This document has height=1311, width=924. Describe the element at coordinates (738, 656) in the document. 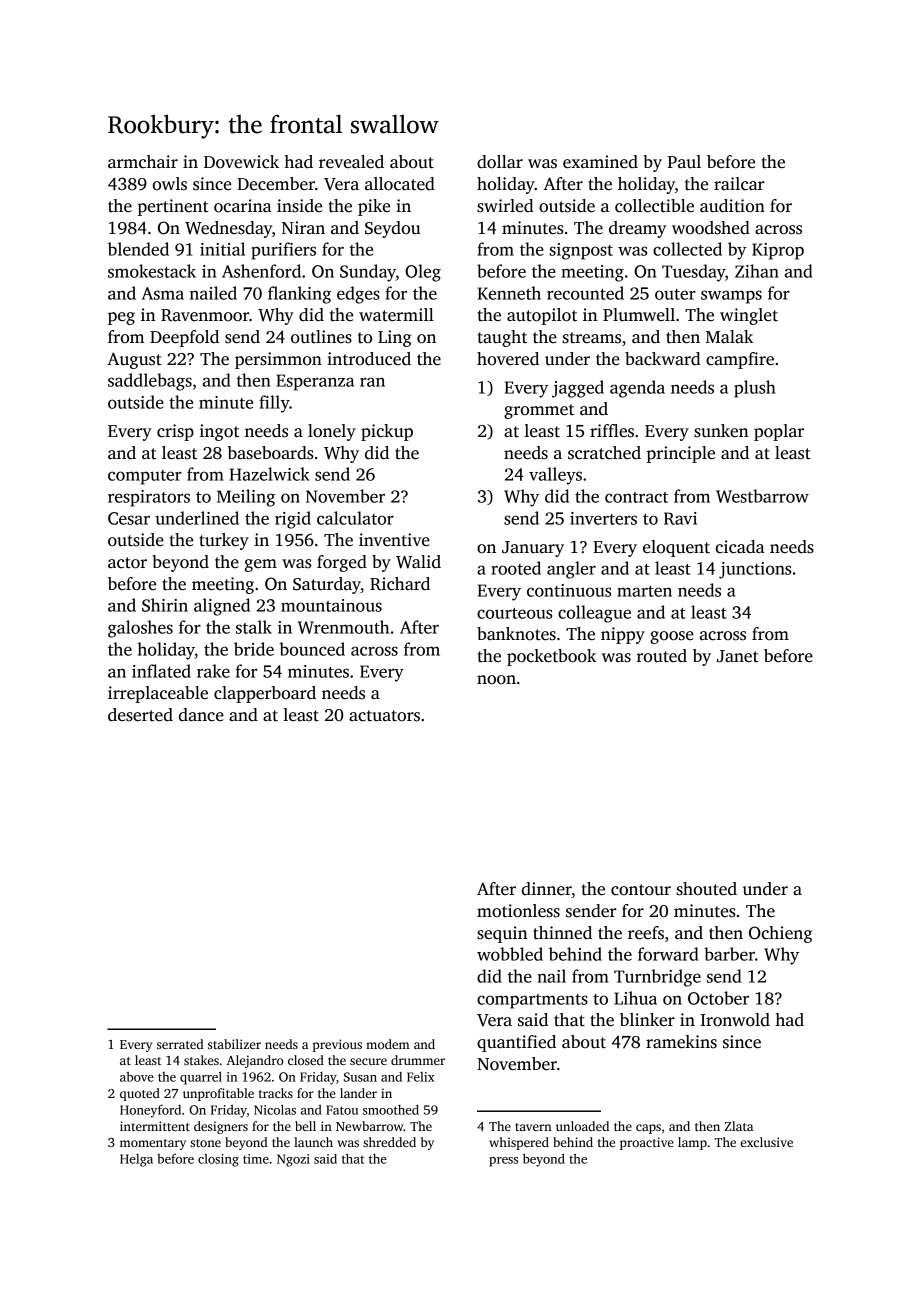

I see `Janet` at that location.
